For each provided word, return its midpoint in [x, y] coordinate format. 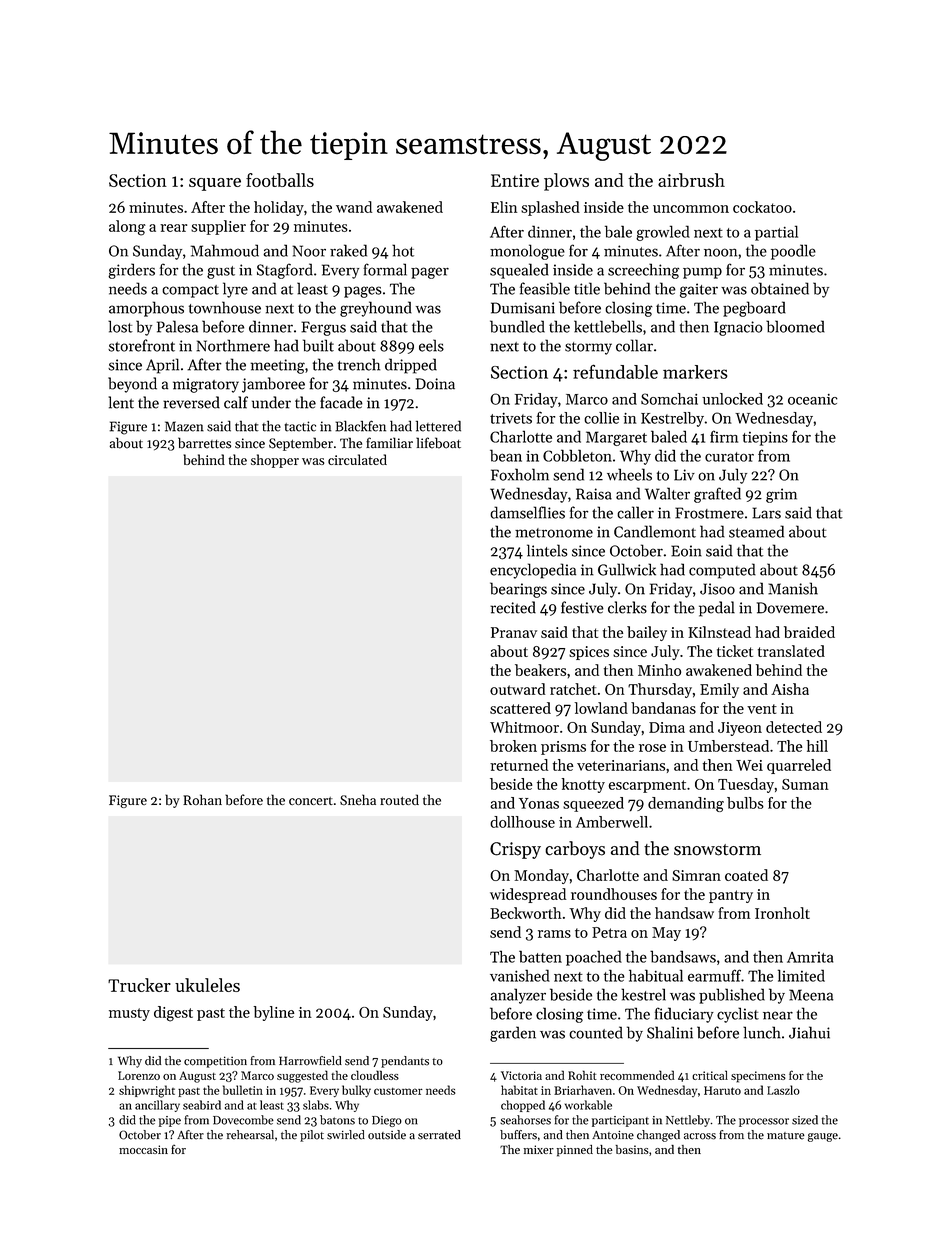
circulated [357, 459]
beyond [132, 385]
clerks [627, 607]
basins [632, 1149]
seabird [202, 1105]
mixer [539, 1149]
